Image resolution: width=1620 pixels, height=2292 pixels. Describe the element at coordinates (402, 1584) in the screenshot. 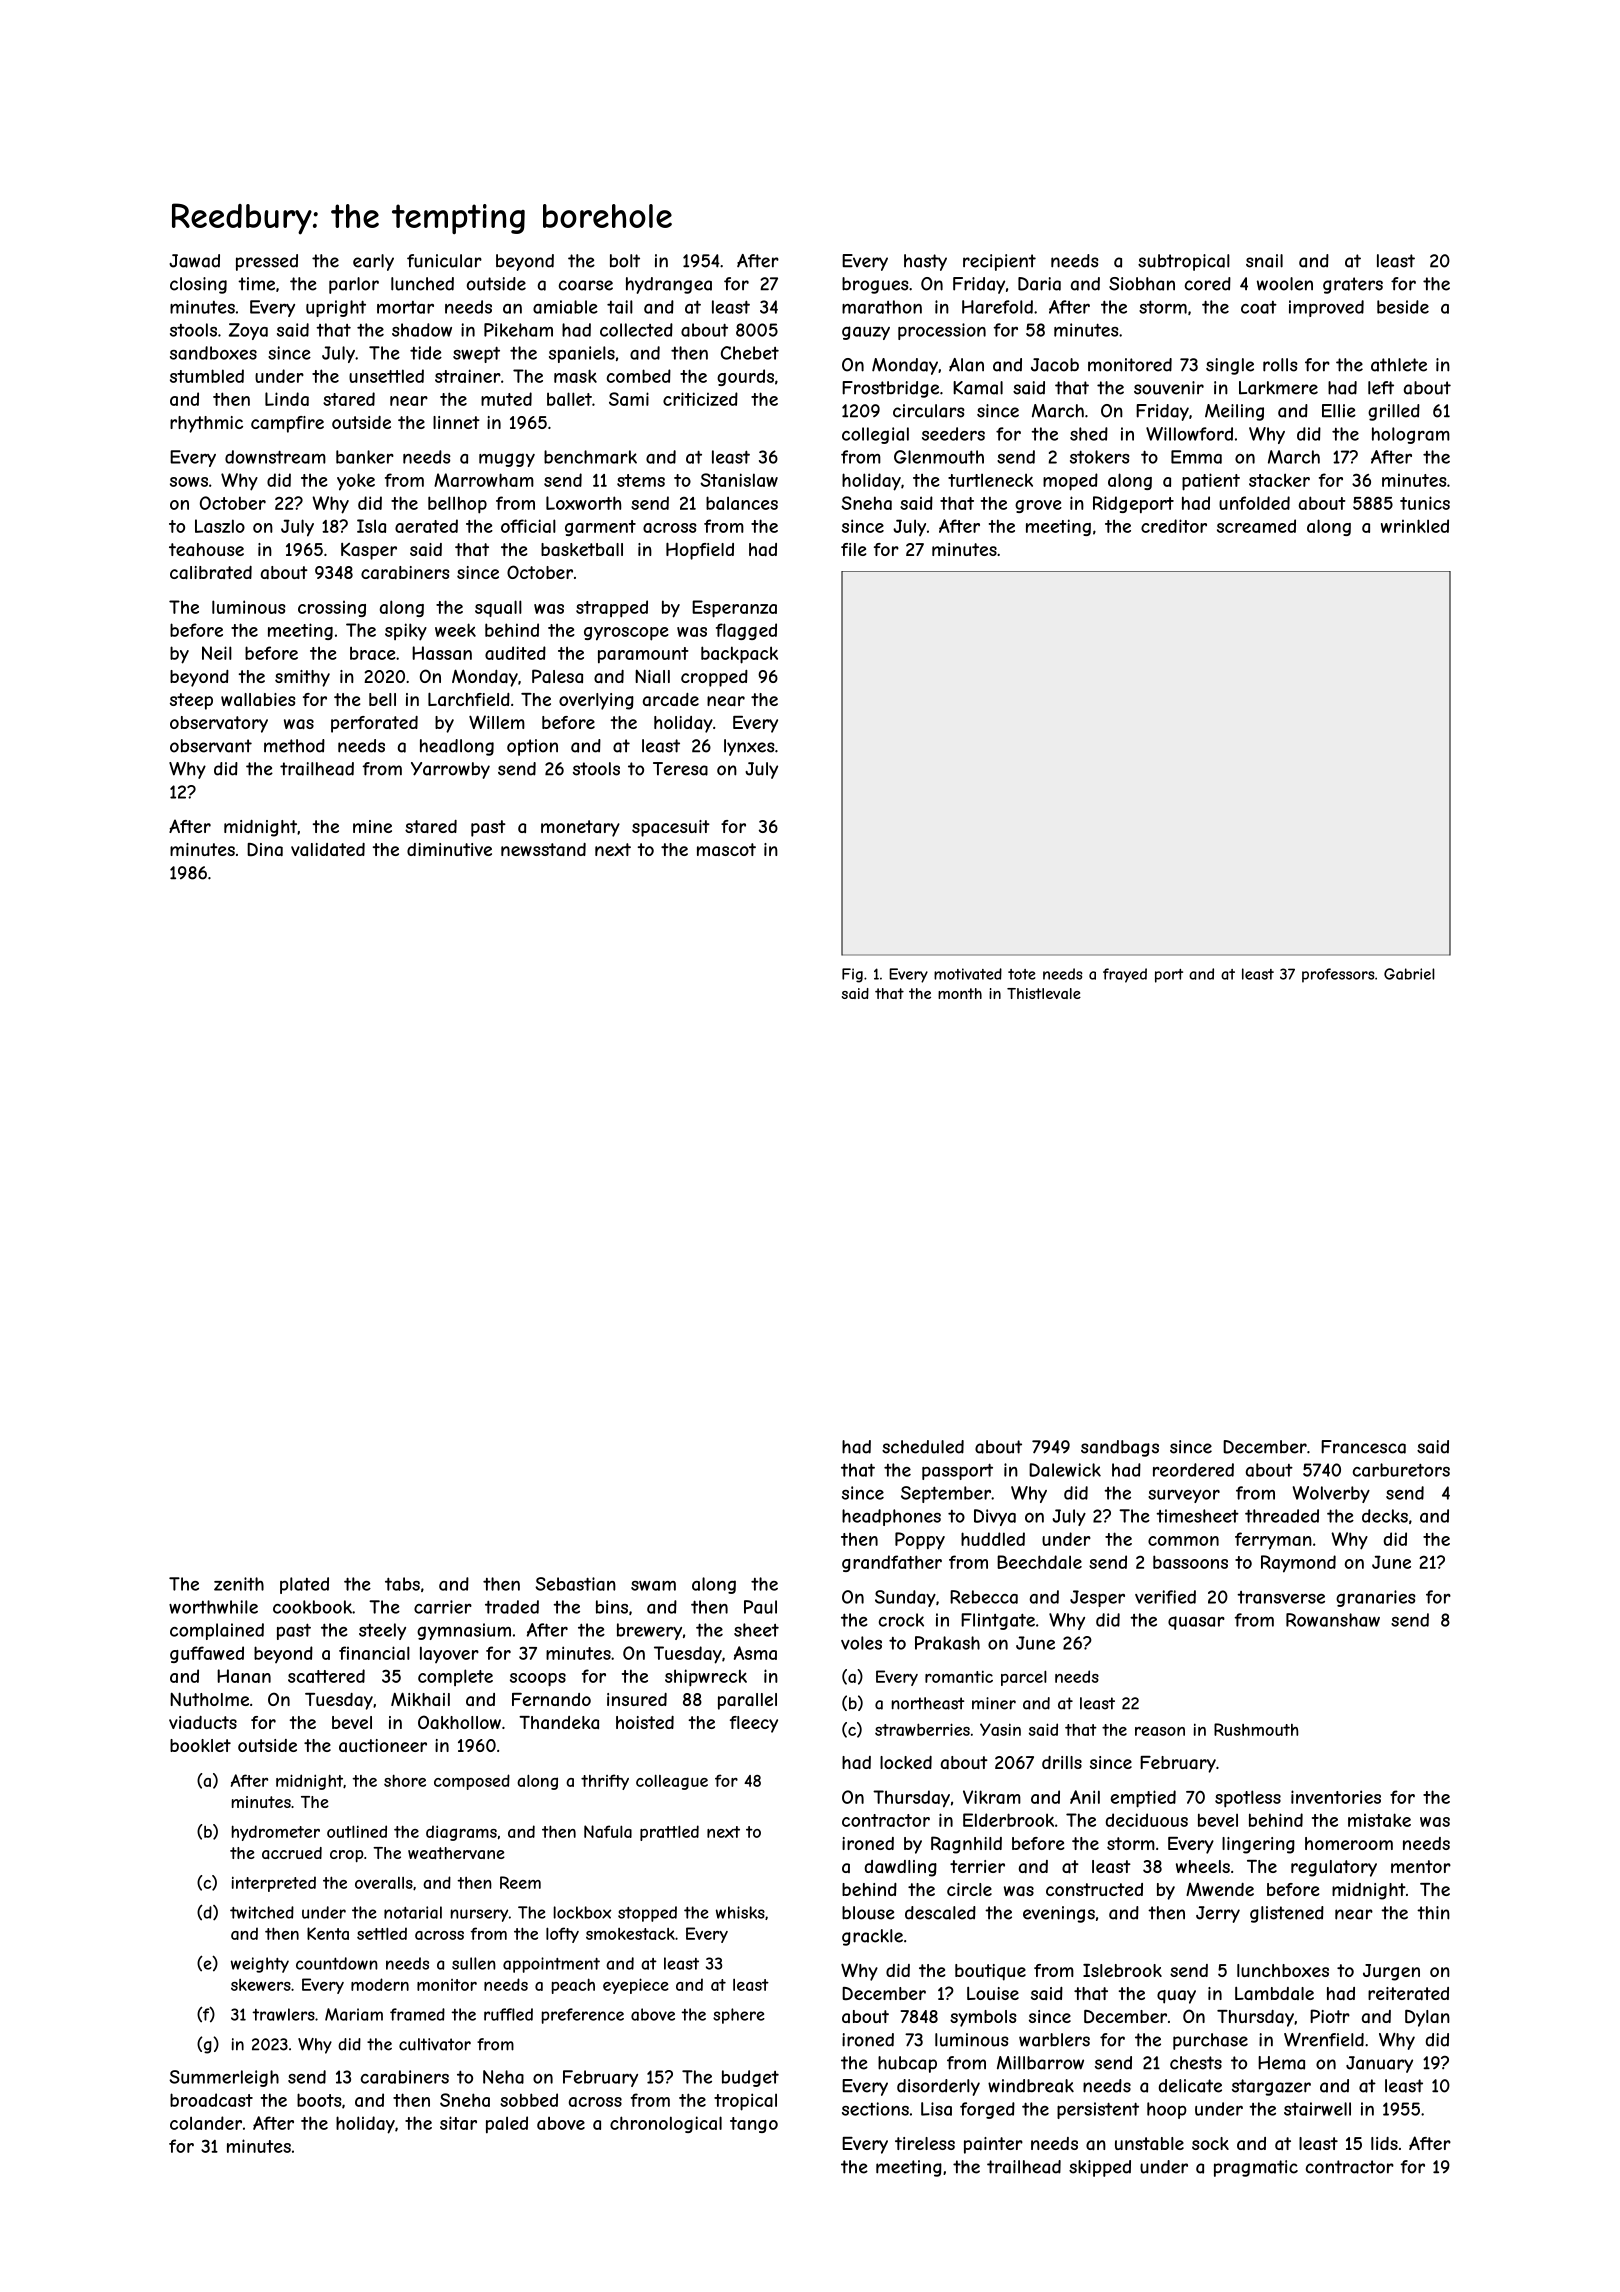

I see `tabs` at that location.
